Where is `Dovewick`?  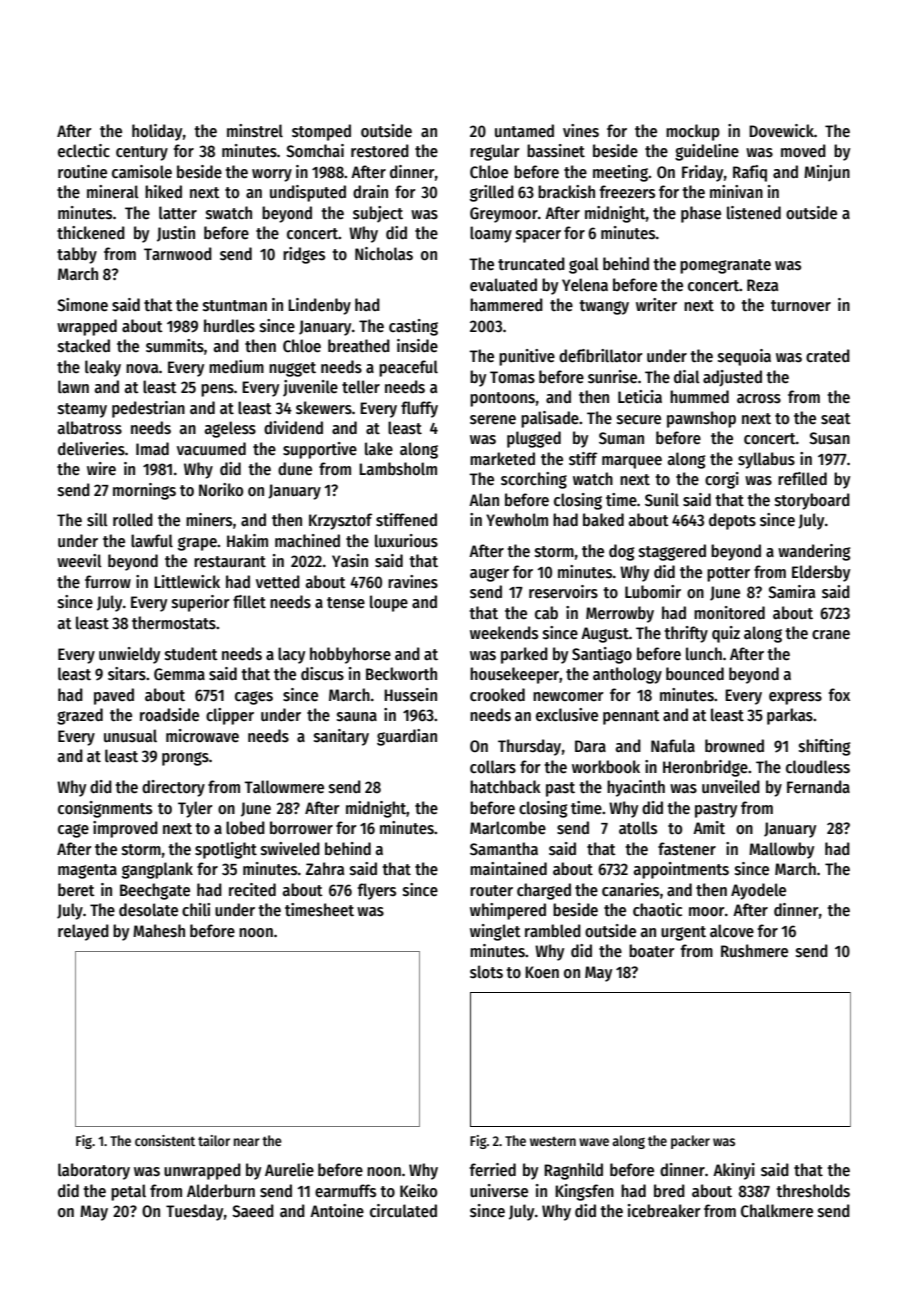 Dovewick is located at coordinates (781, 131).
